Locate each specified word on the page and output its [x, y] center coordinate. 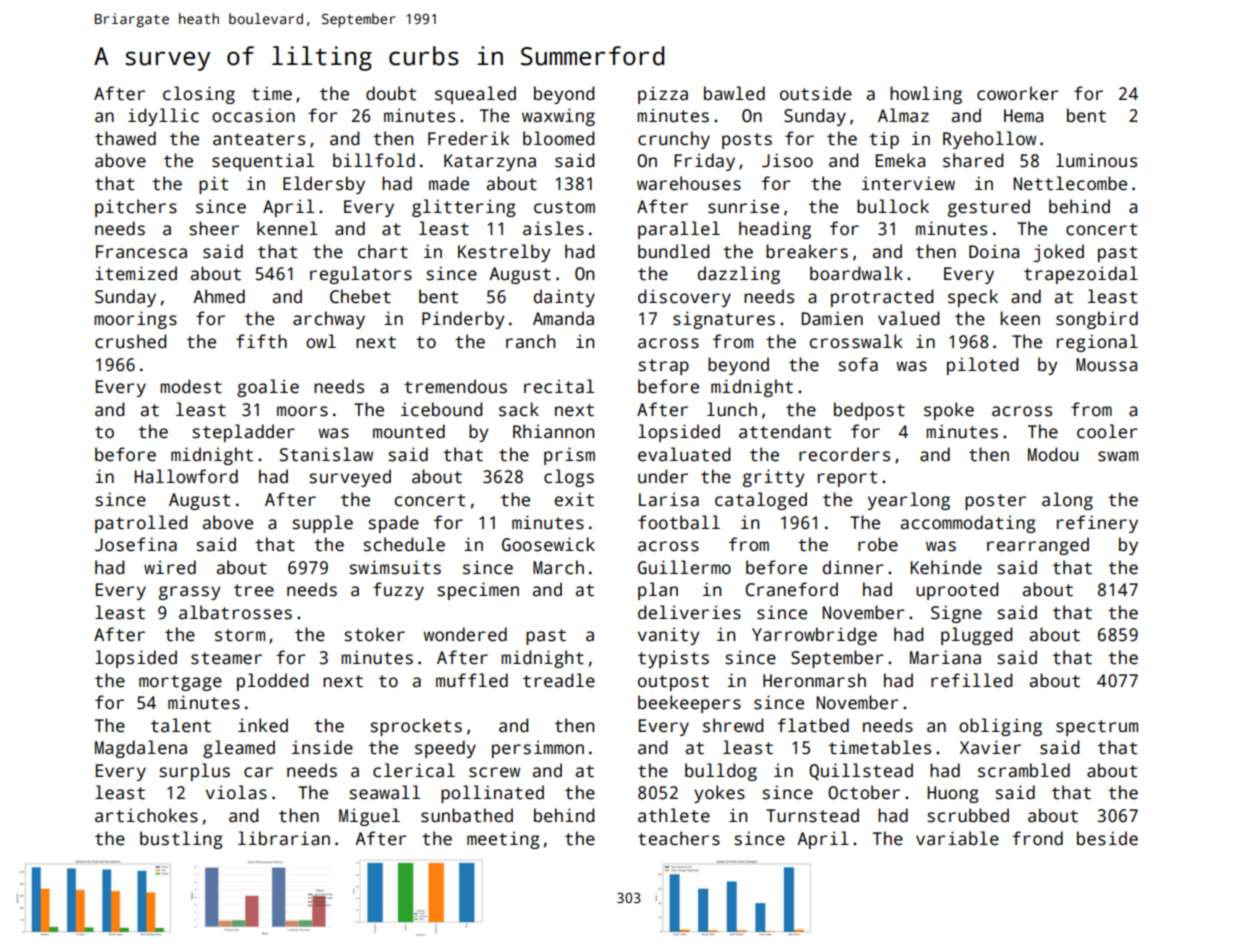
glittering [463, 208]
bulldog [721, 772]
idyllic [163, 117]
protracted [882, 298]
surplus [194, 772]
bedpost [869, 411]
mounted [409, 431]
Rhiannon [553, 431]
